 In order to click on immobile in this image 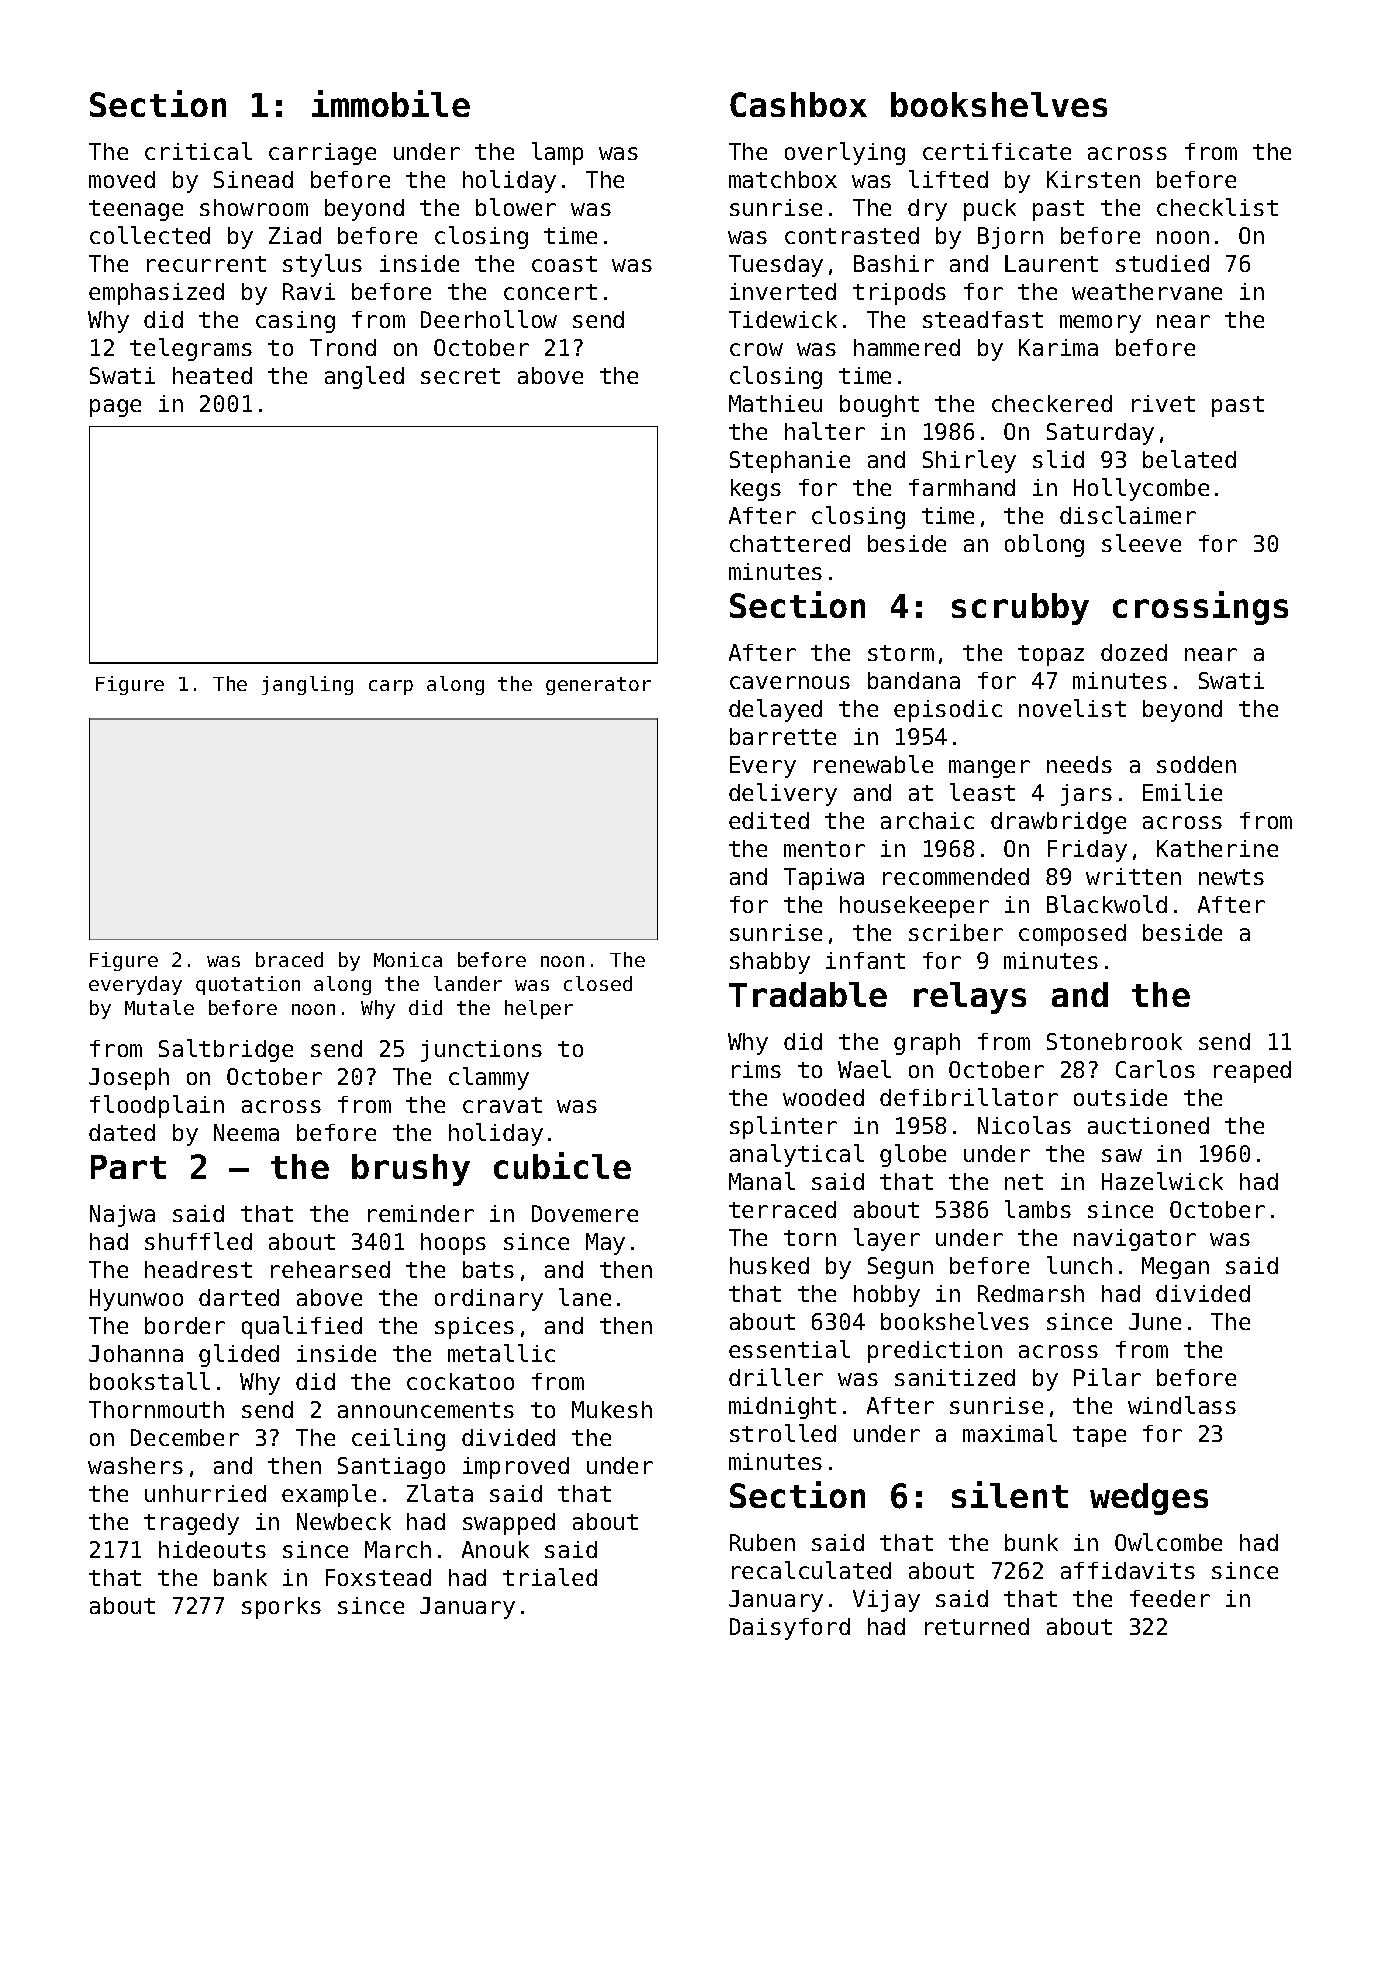, I will do `click(391, 103)`.
